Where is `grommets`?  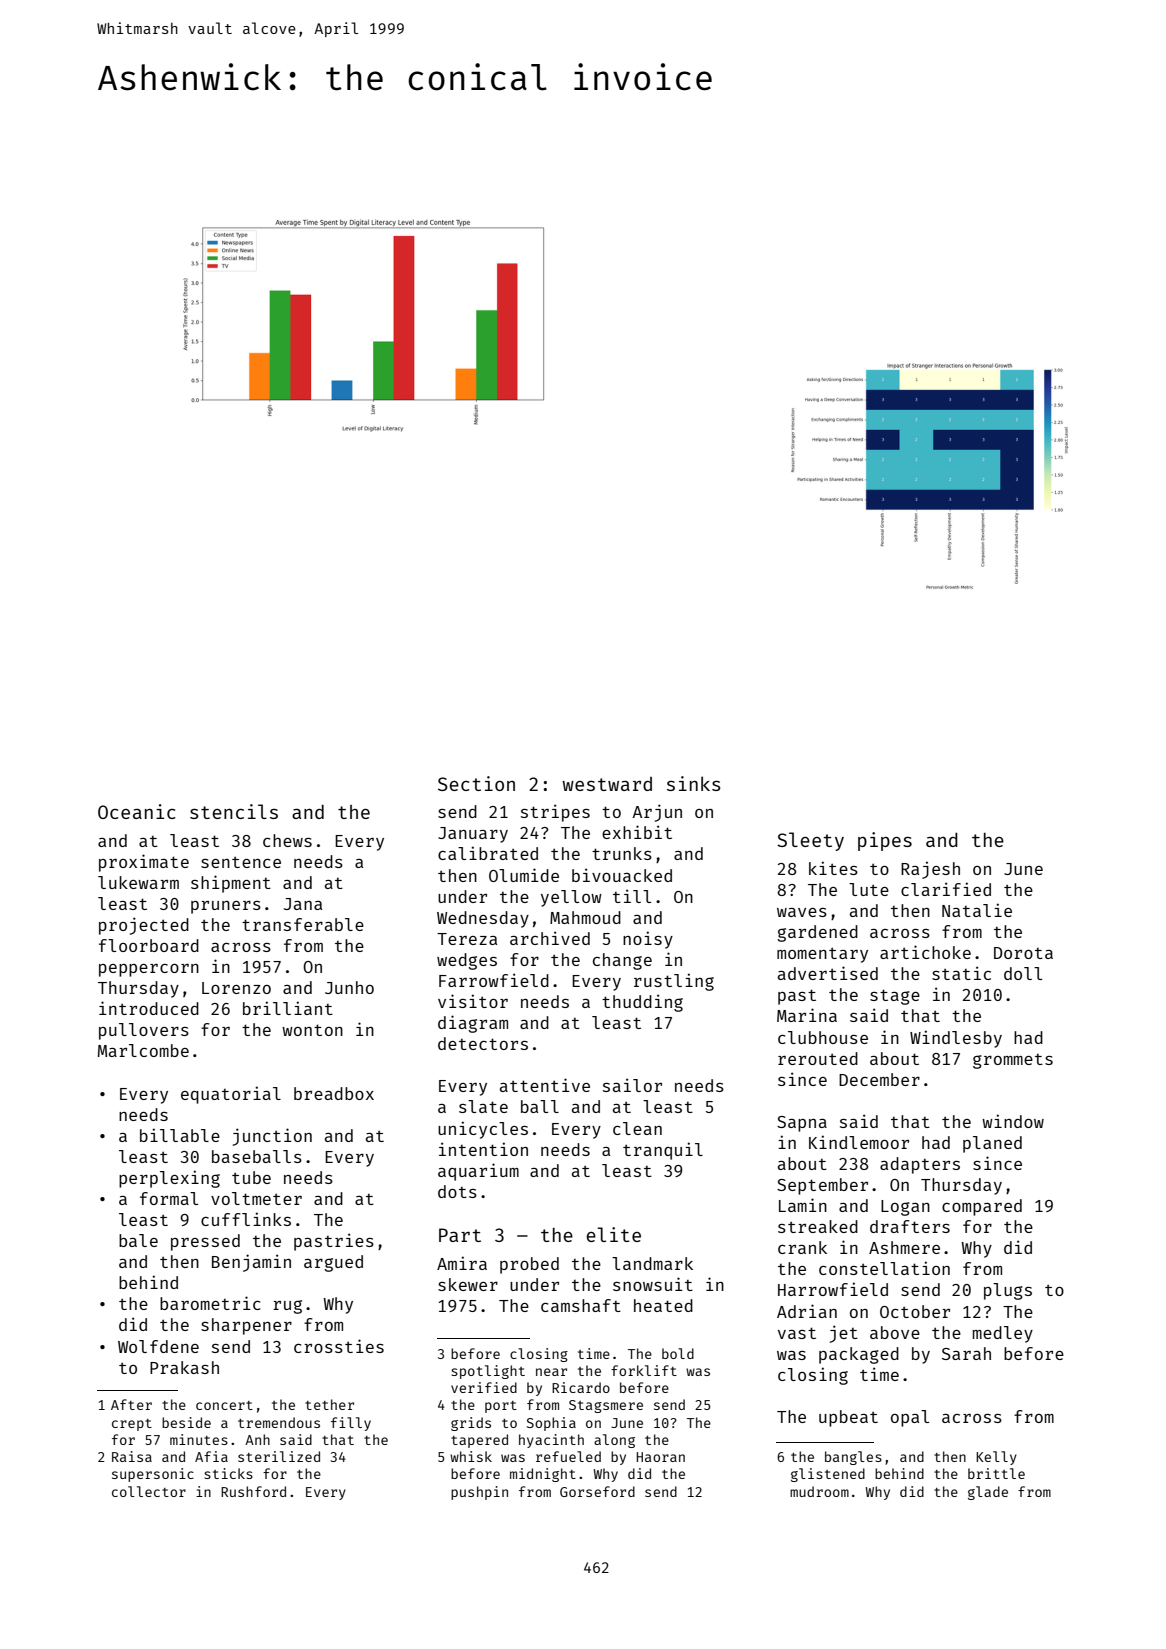 grommets is located at coordinates (1013, 1061).
